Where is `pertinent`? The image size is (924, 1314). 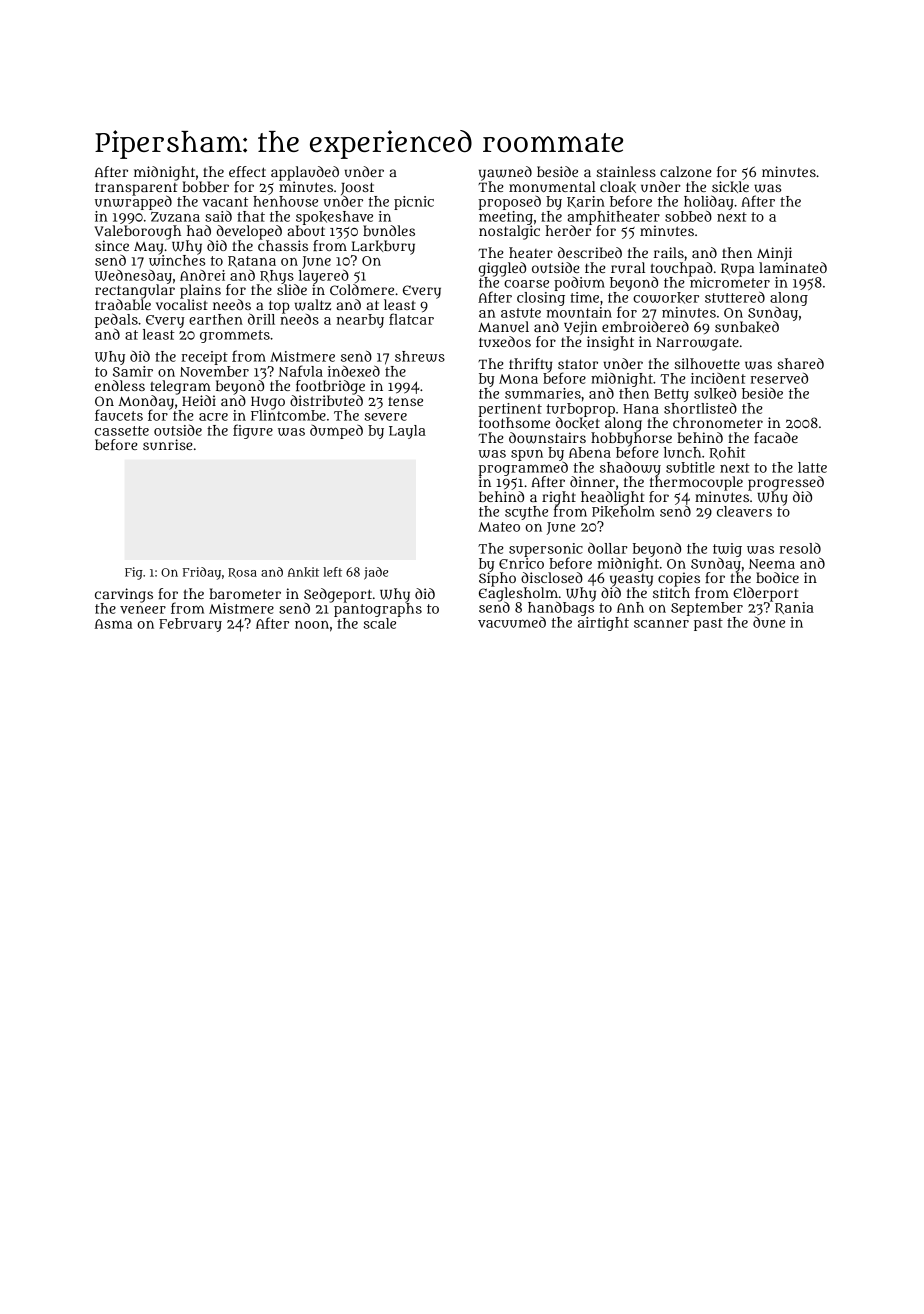 pertinent is located at coordinates (510, 410).
